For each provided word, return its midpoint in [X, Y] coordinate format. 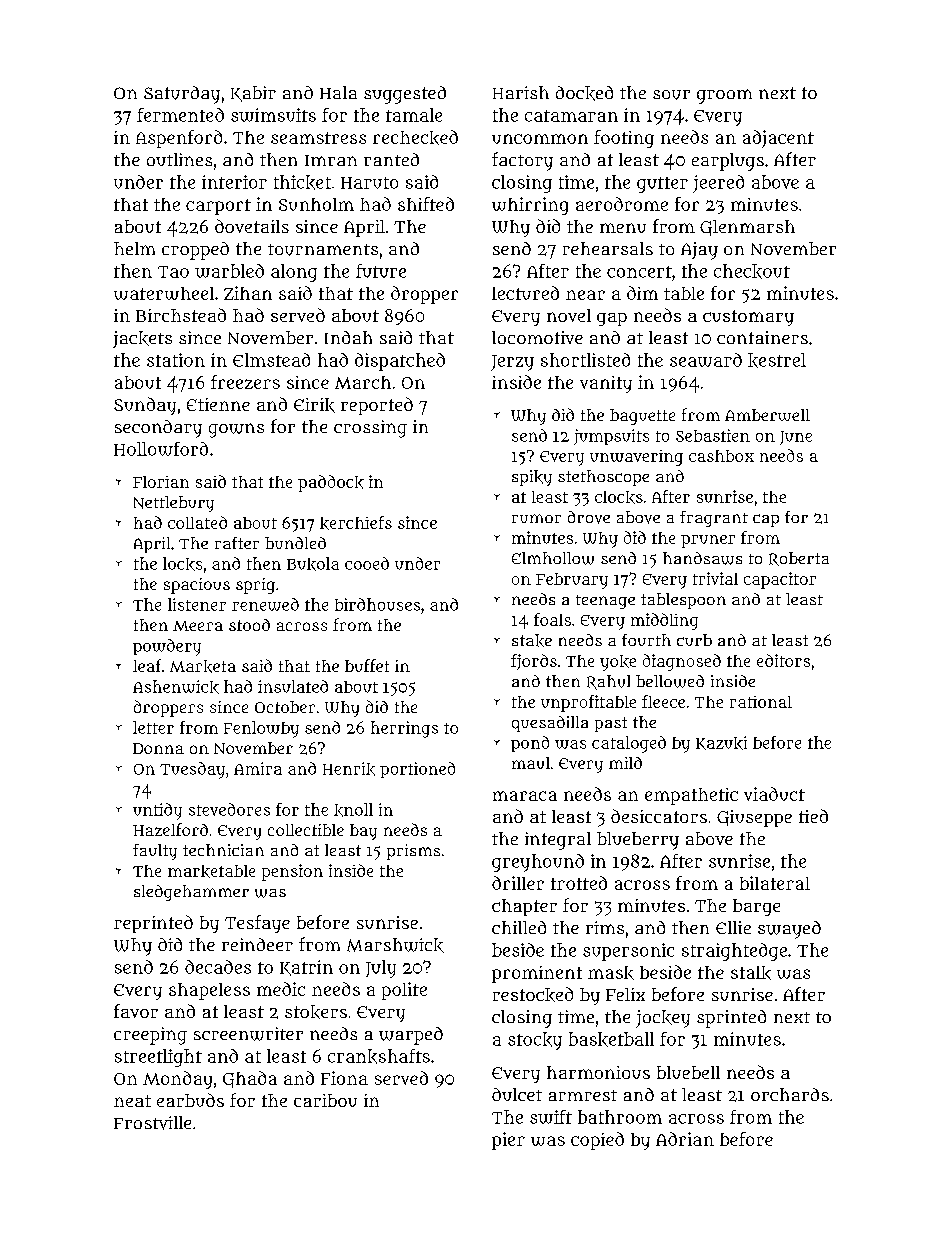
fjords [534, 662]
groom [724, 96]
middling [664, 621]
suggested [405, 95]
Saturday [182, 95]
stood [249, 625]
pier [508, 1141]
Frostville [152, 1123]
